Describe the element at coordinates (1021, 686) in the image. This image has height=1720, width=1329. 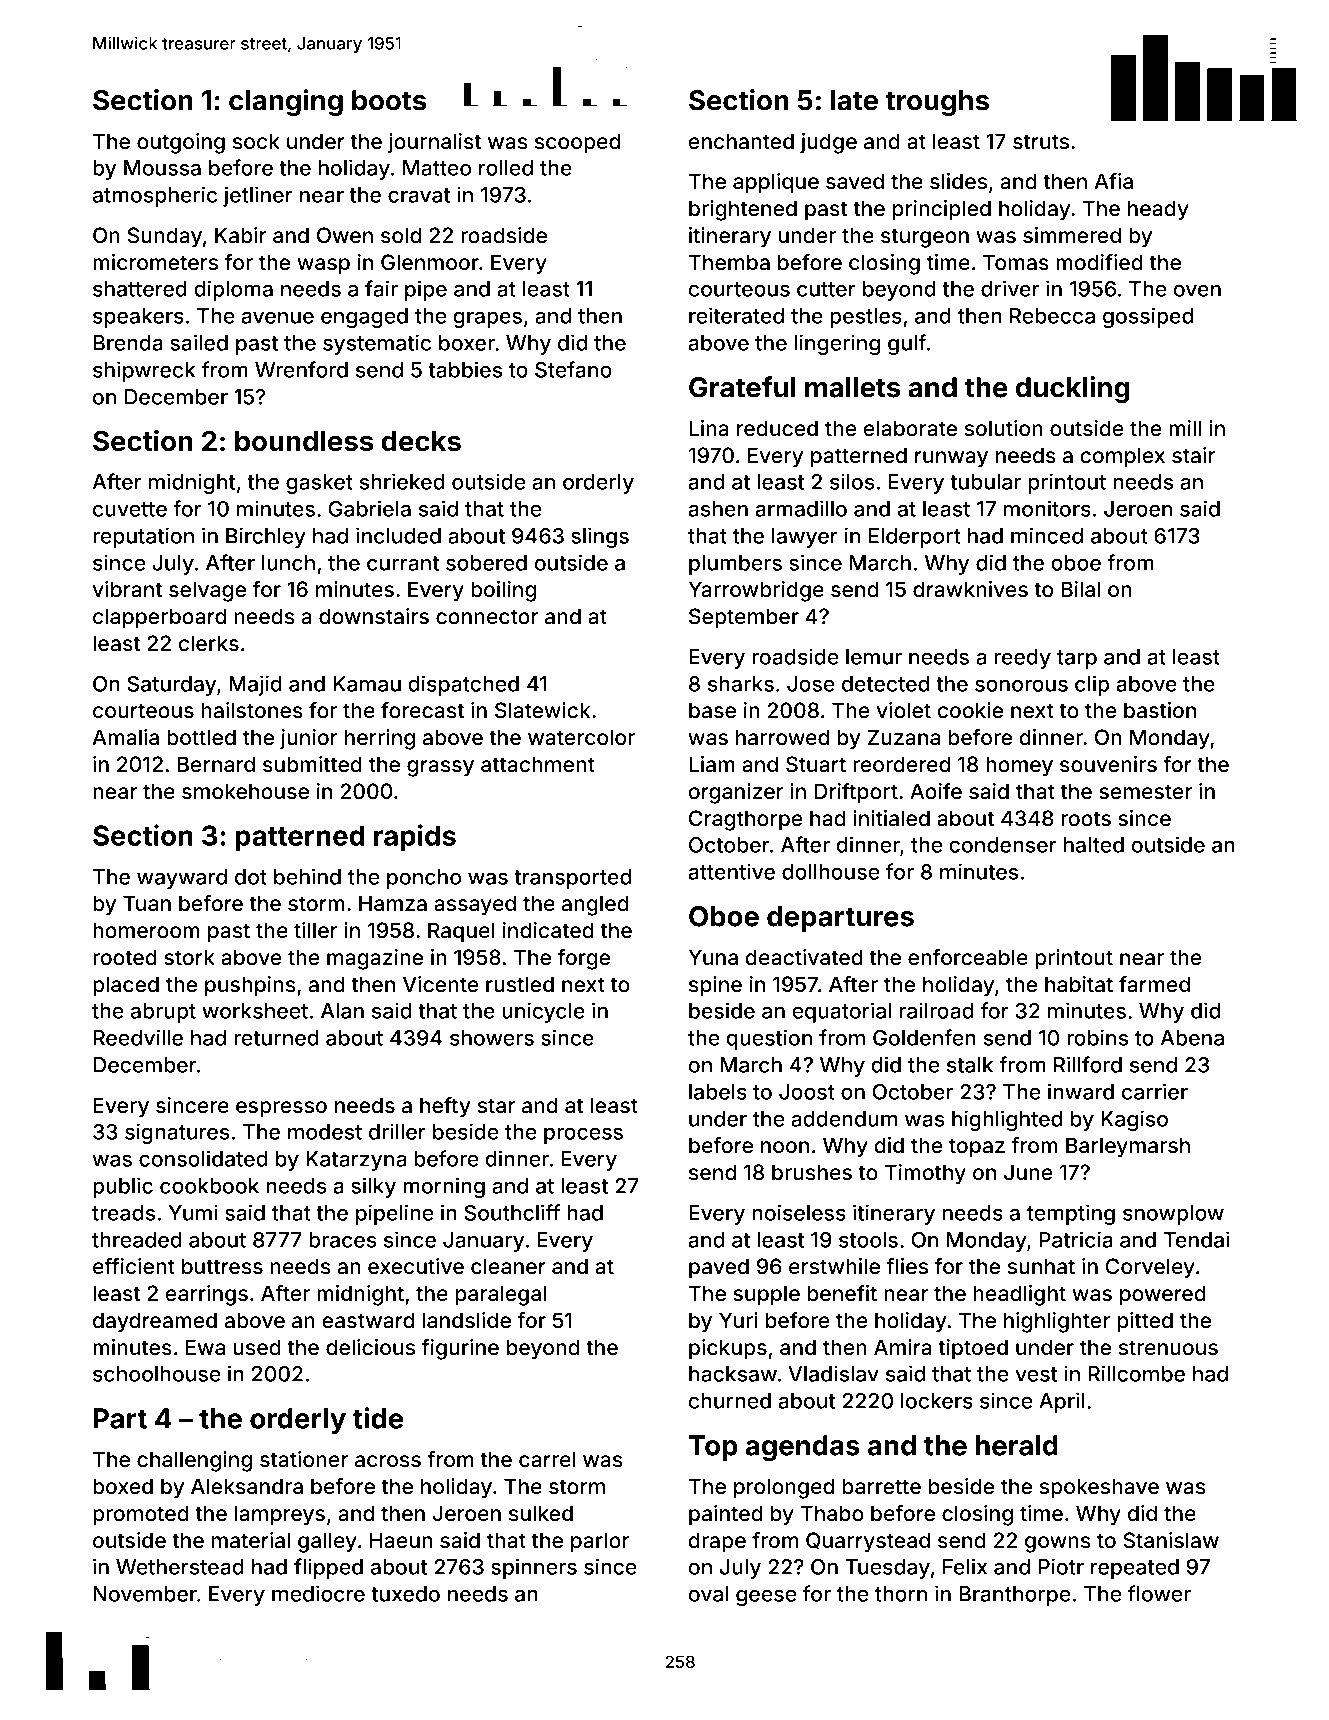
I see `sonorous` at that location.
